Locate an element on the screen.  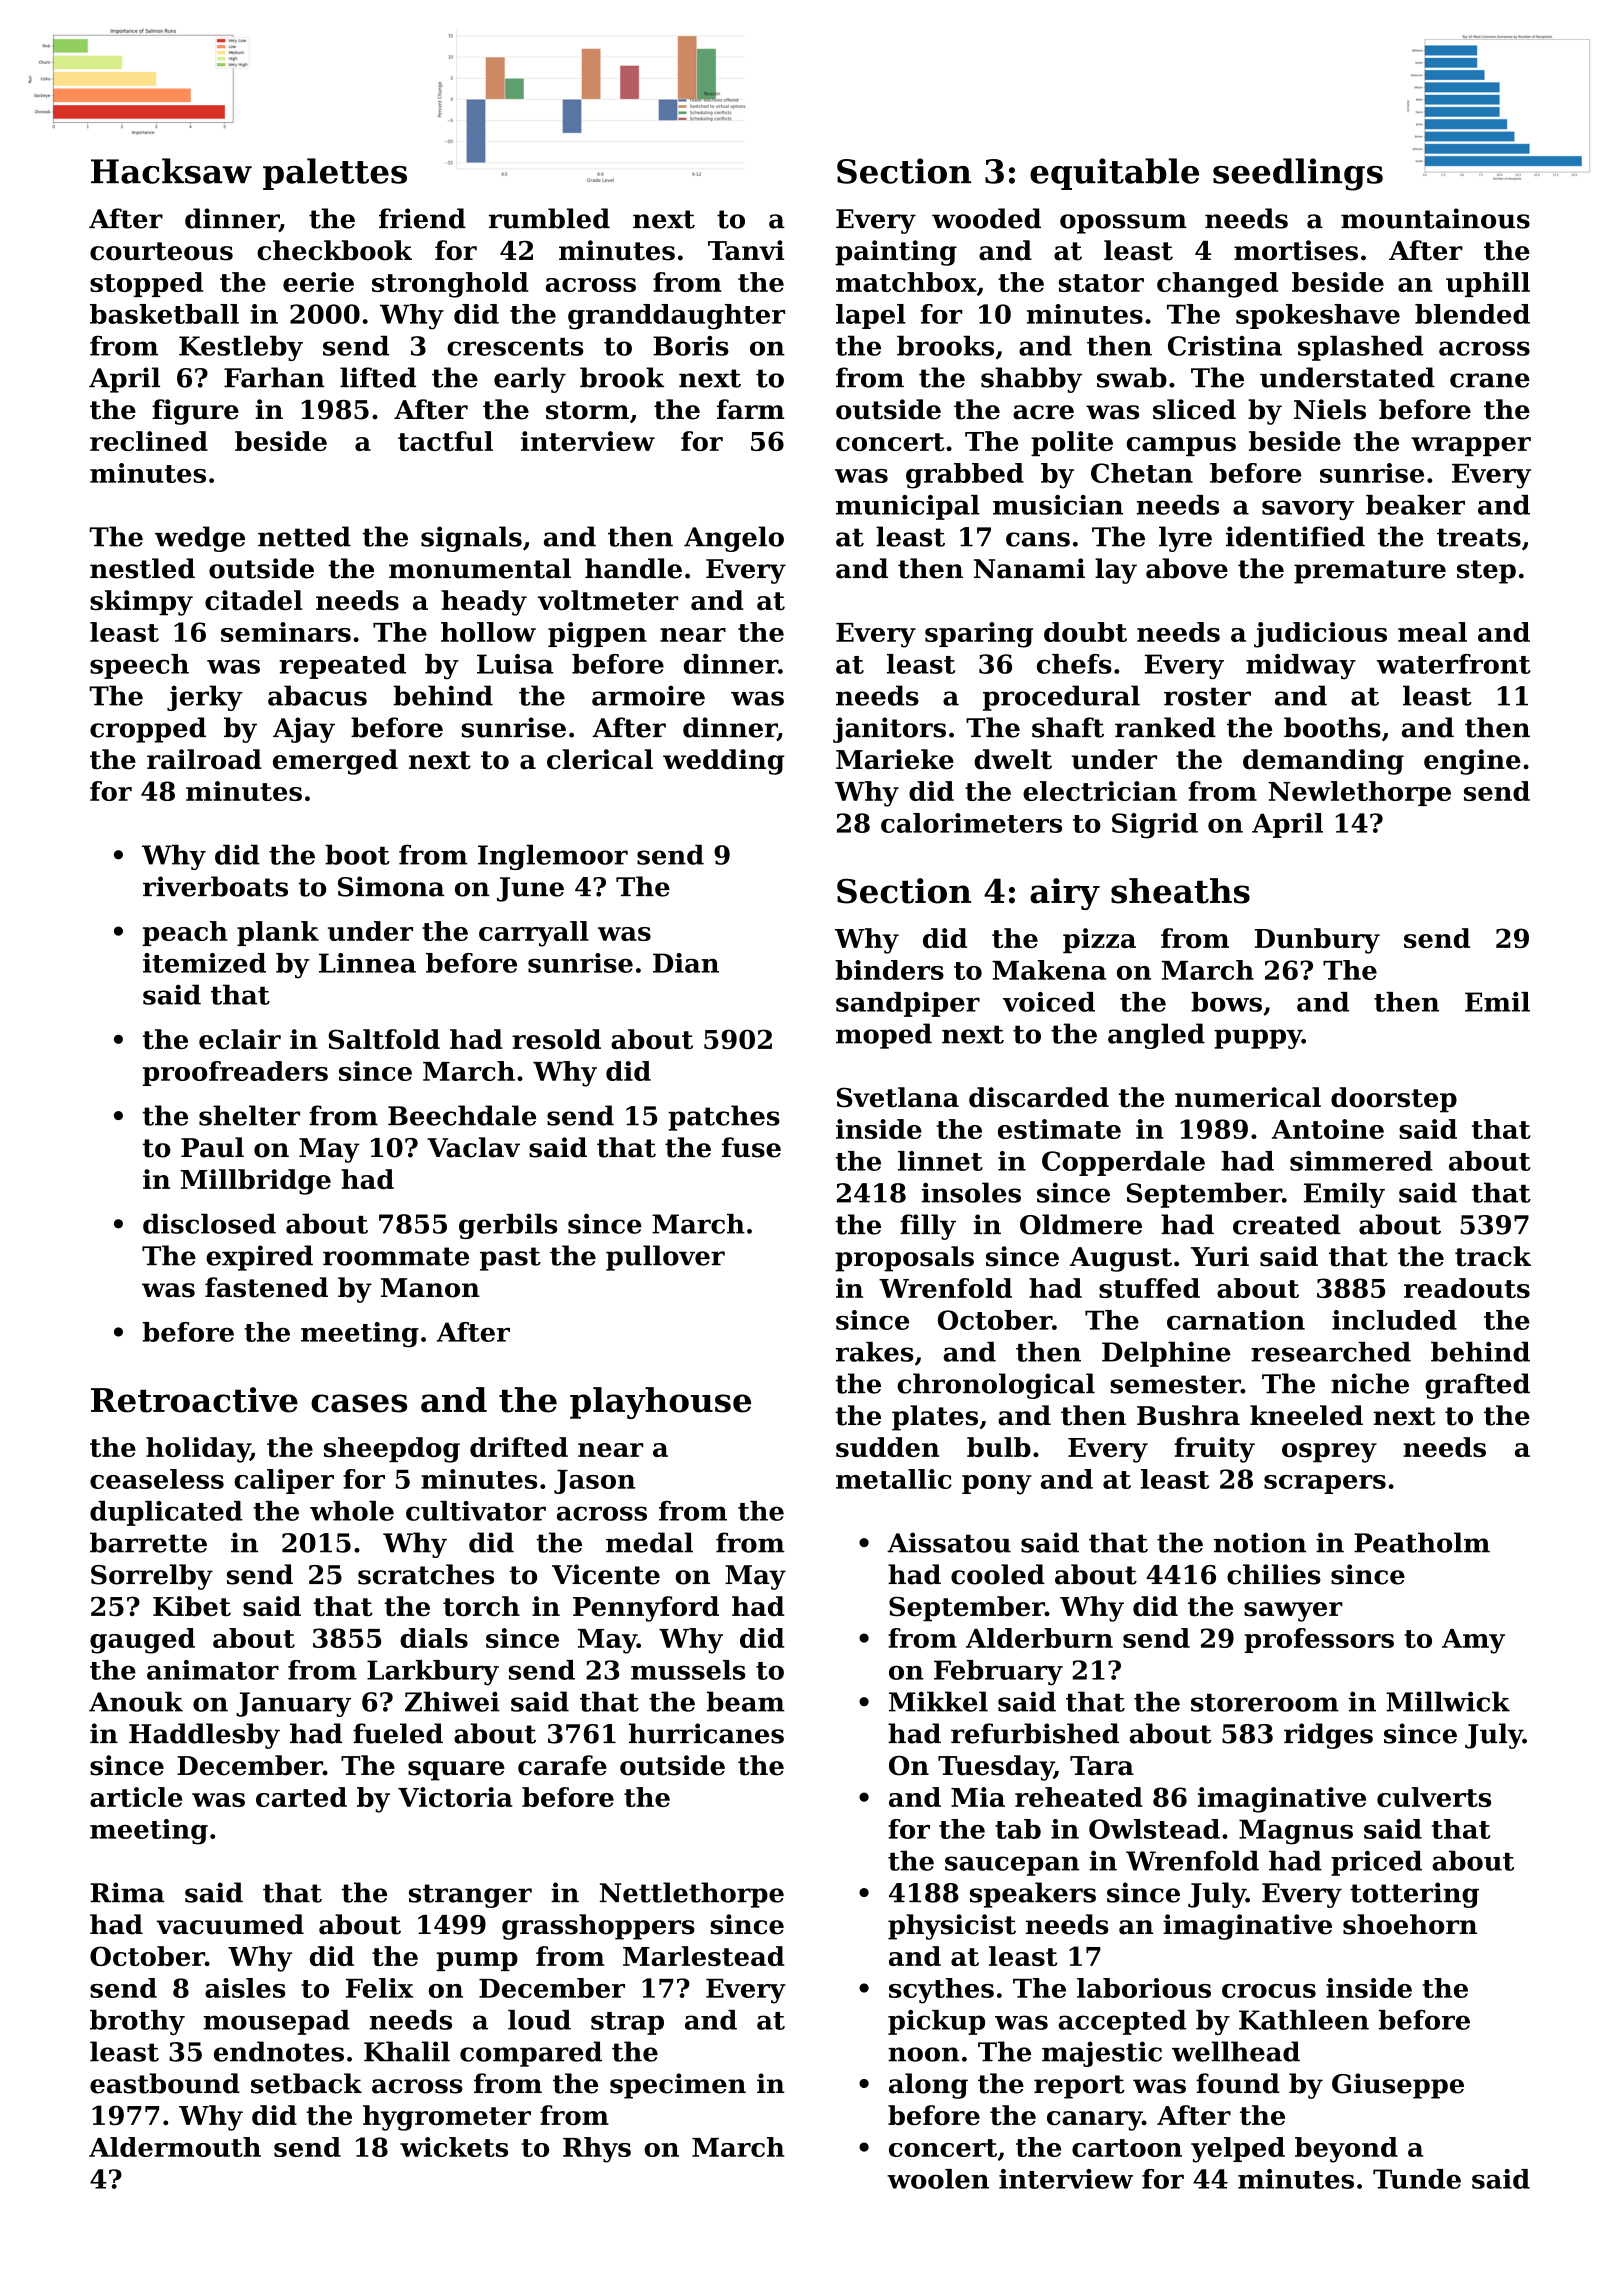
Hacksaw is located at coordinates (171, 171).
